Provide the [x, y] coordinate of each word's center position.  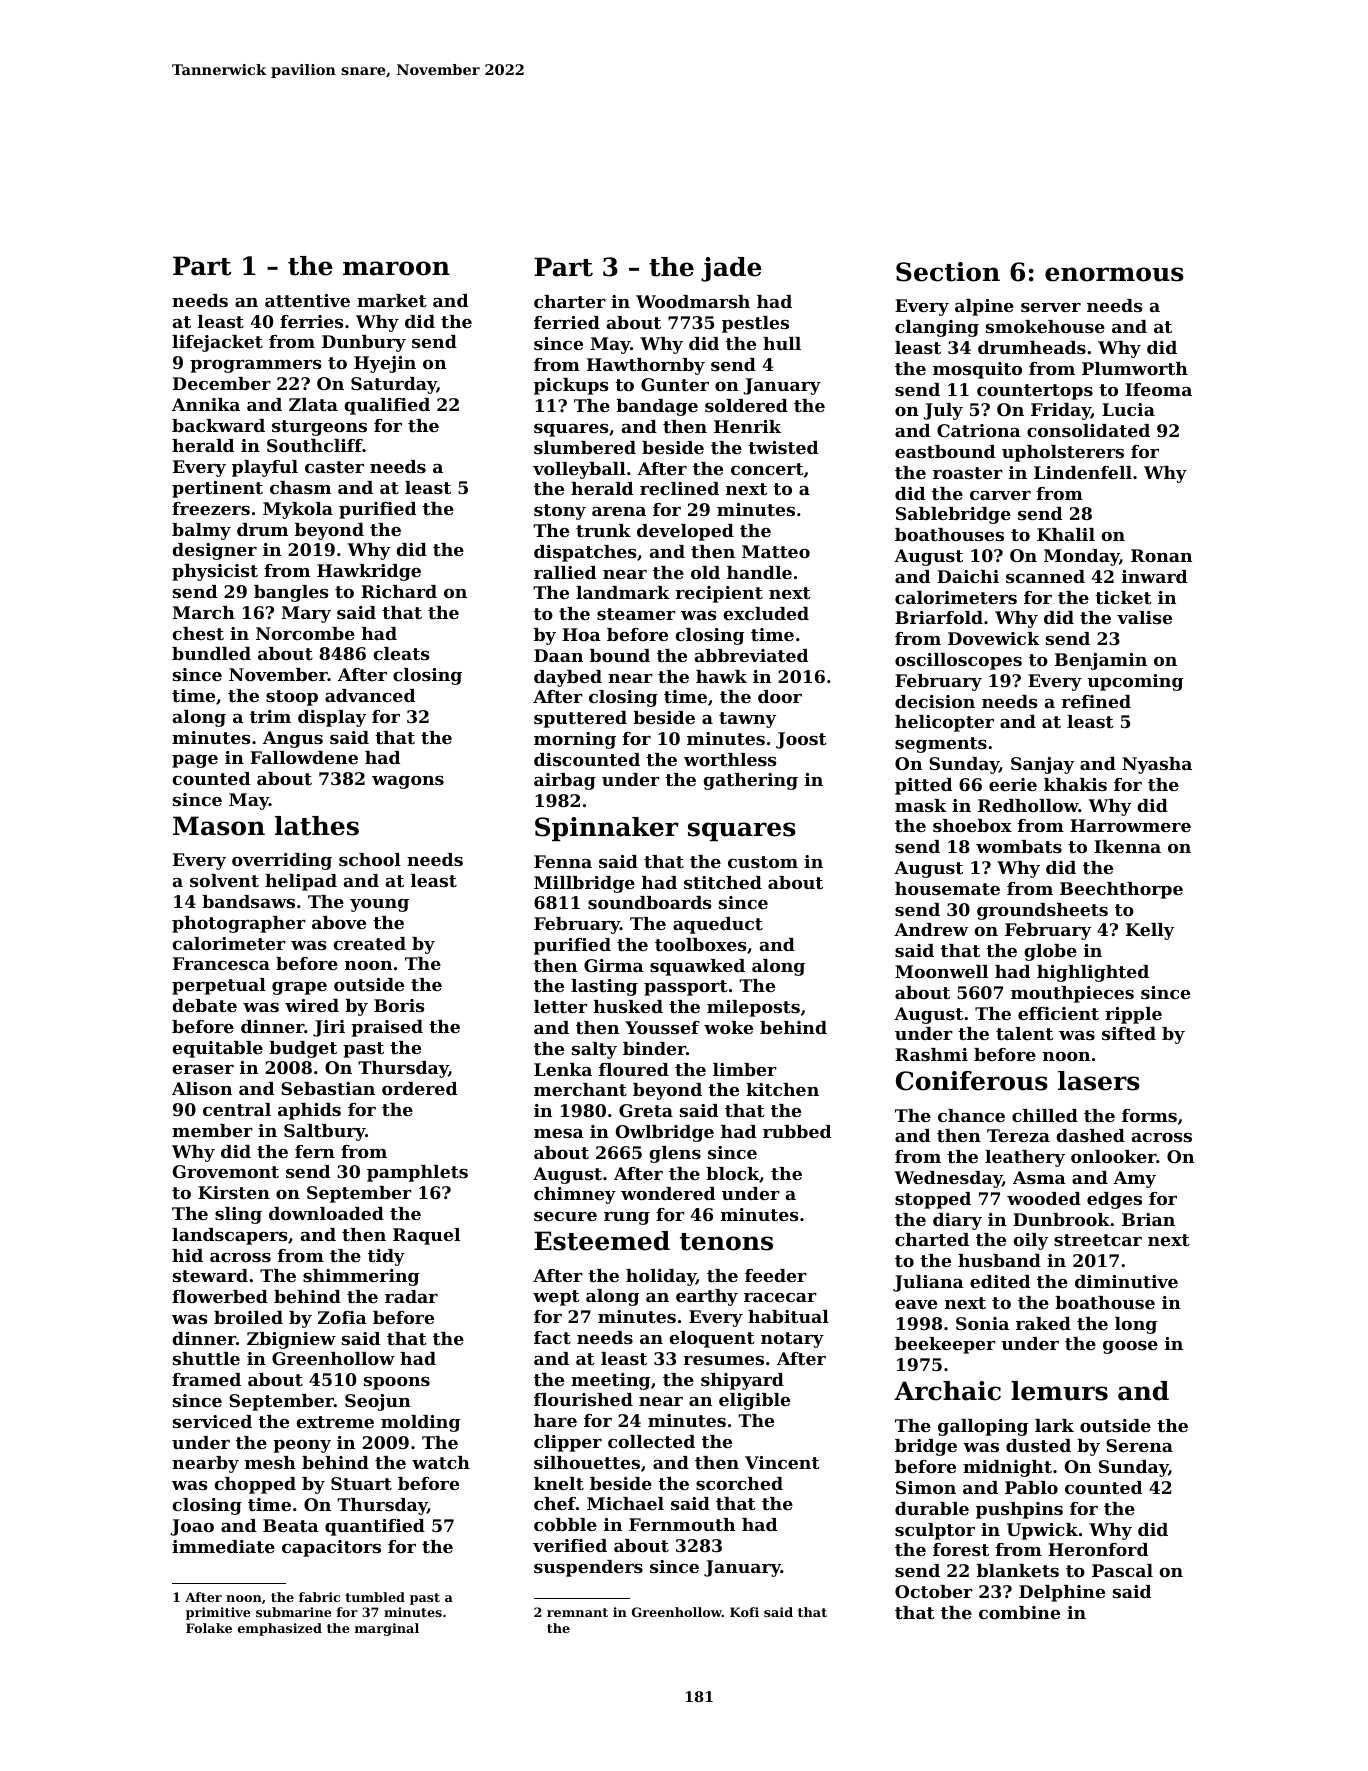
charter [570, 301]
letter [561, 1006]
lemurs [1059, 1391]
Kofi [744, 1612]
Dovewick [994, 638]
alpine [984, 307]
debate [204, 1005]
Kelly [1150, 931]
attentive [307, 300]
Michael [625, 1503]
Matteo [776, 551]
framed [206, 1379]
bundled [211, 653]
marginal [387, 1629]
